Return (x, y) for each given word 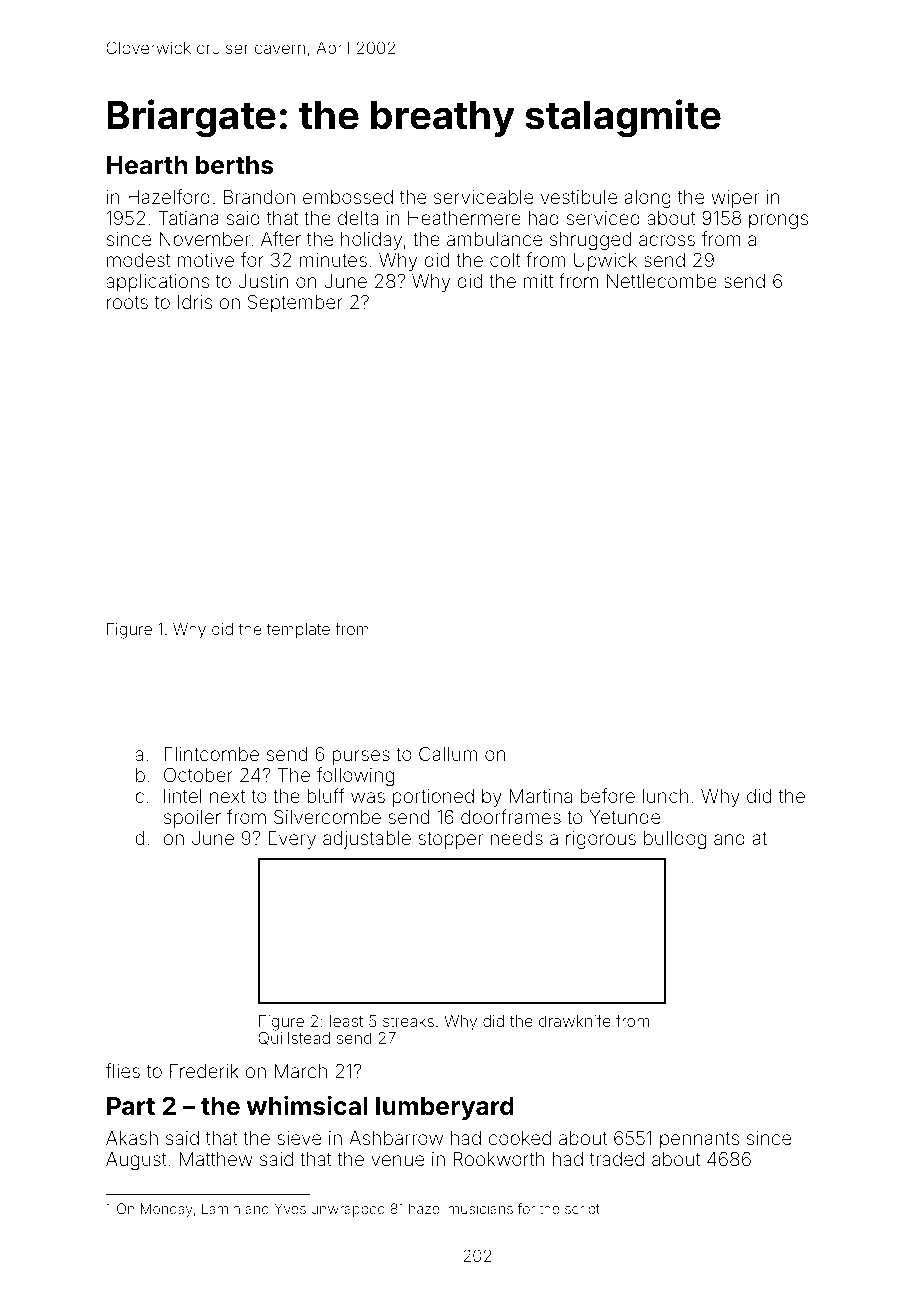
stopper (450, 840)
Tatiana (188, 218)
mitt (538, 281)
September (295, 304)
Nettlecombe (662, 281)
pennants (699, 1140)
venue (397, 1160)
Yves (290, 1208)
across (667, 240)
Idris (195, 302)
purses (361, 757)
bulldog (675, 840)
